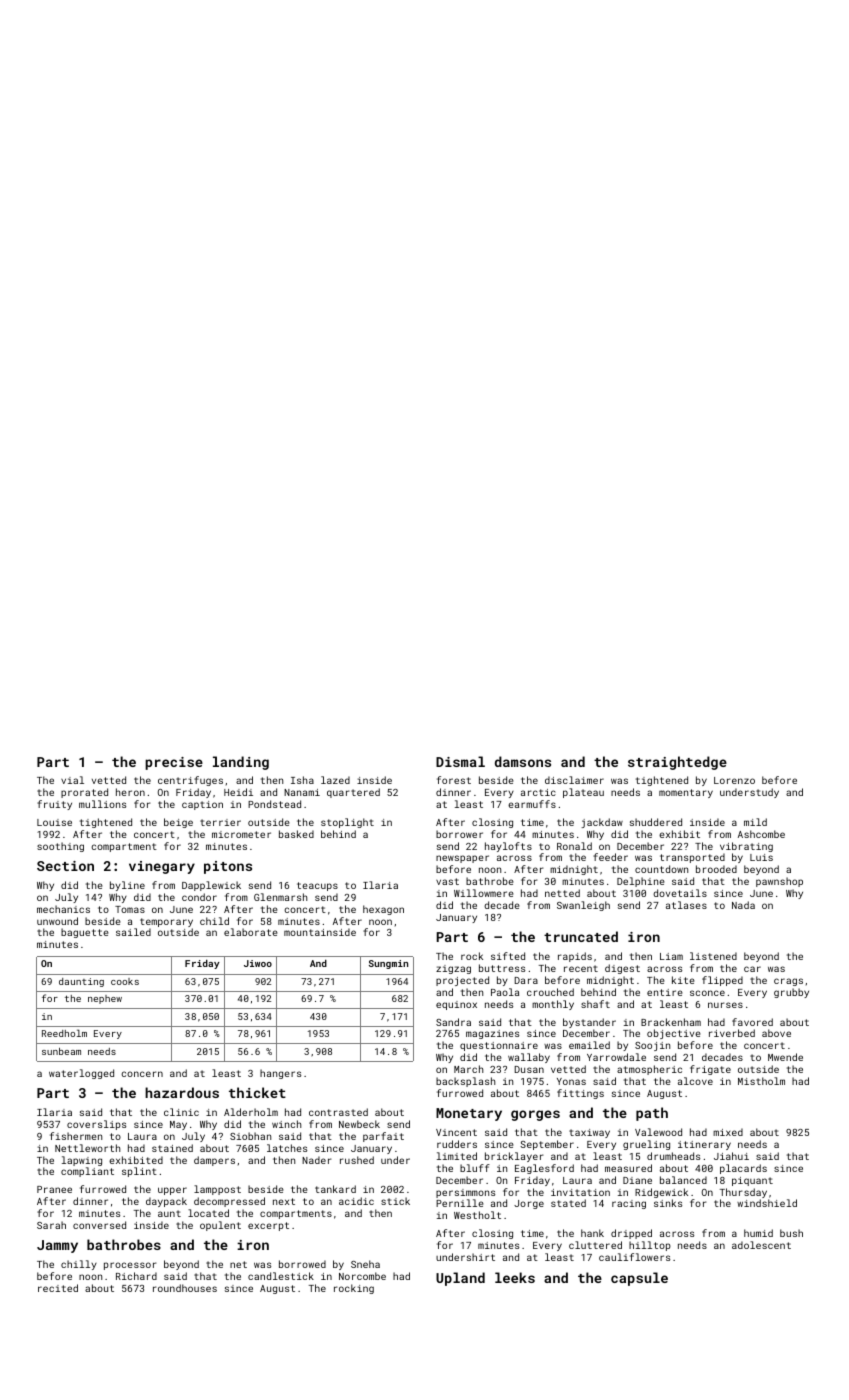 The image size is (849, 1400). Describe the element at coordinates (220, 822) in the screenshot. I see `terrier` at that location.
